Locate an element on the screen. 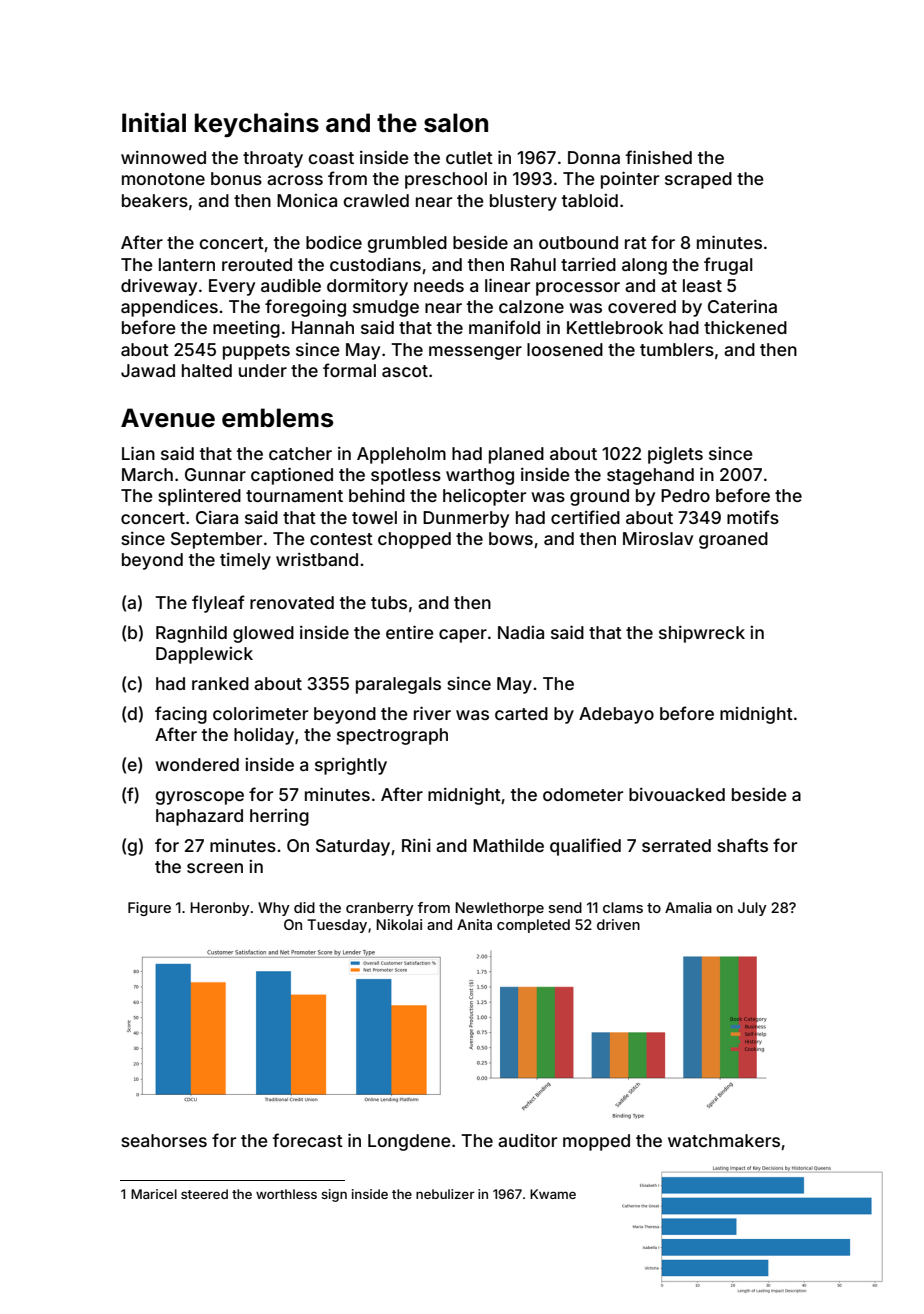  keychains is located at coordinates (257, 124).
